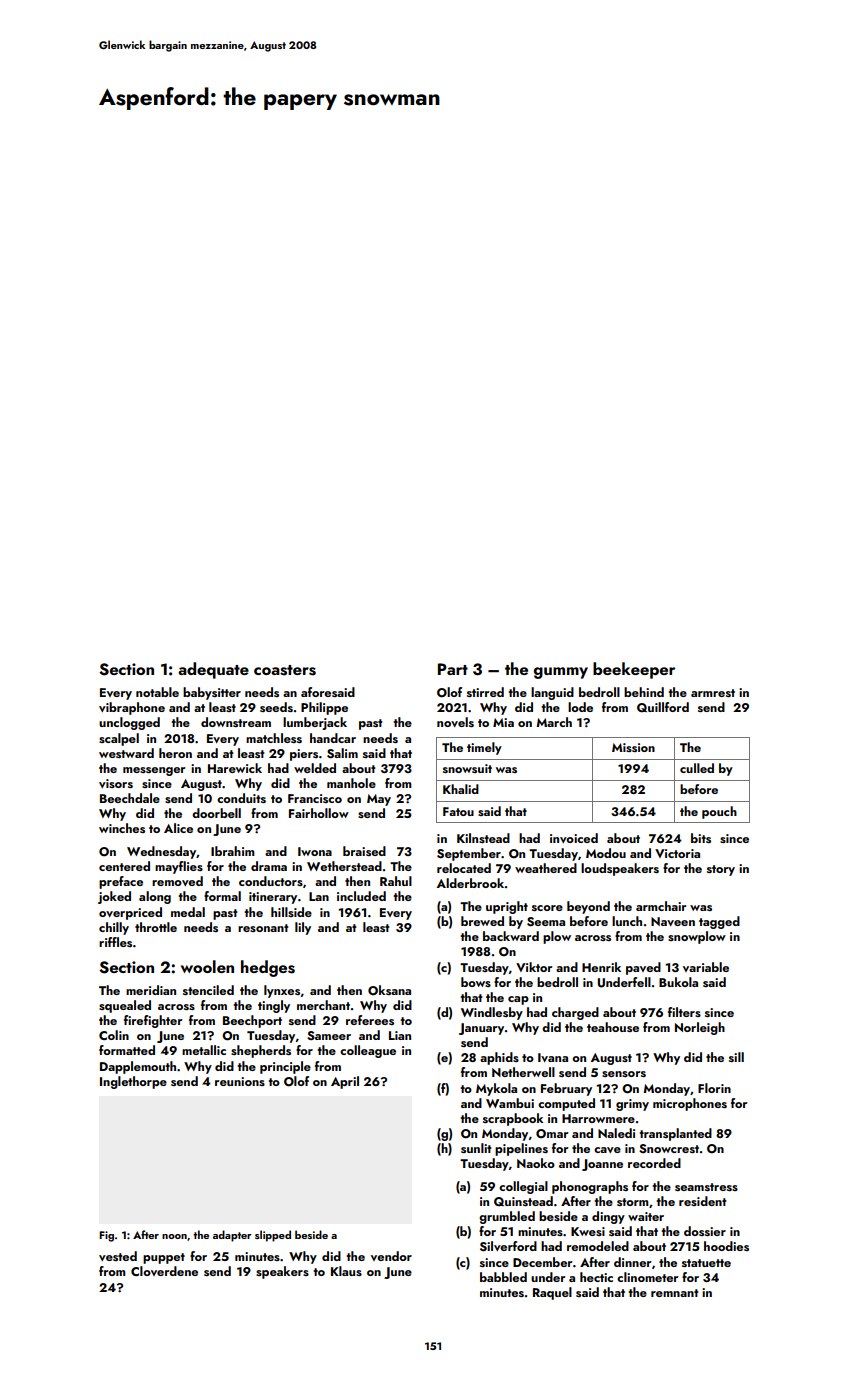 The image size is (849, 1400). What do you see at coordinates (624, 1074) in the page?
I see `sensors` at bounding box center [624, 1074].
